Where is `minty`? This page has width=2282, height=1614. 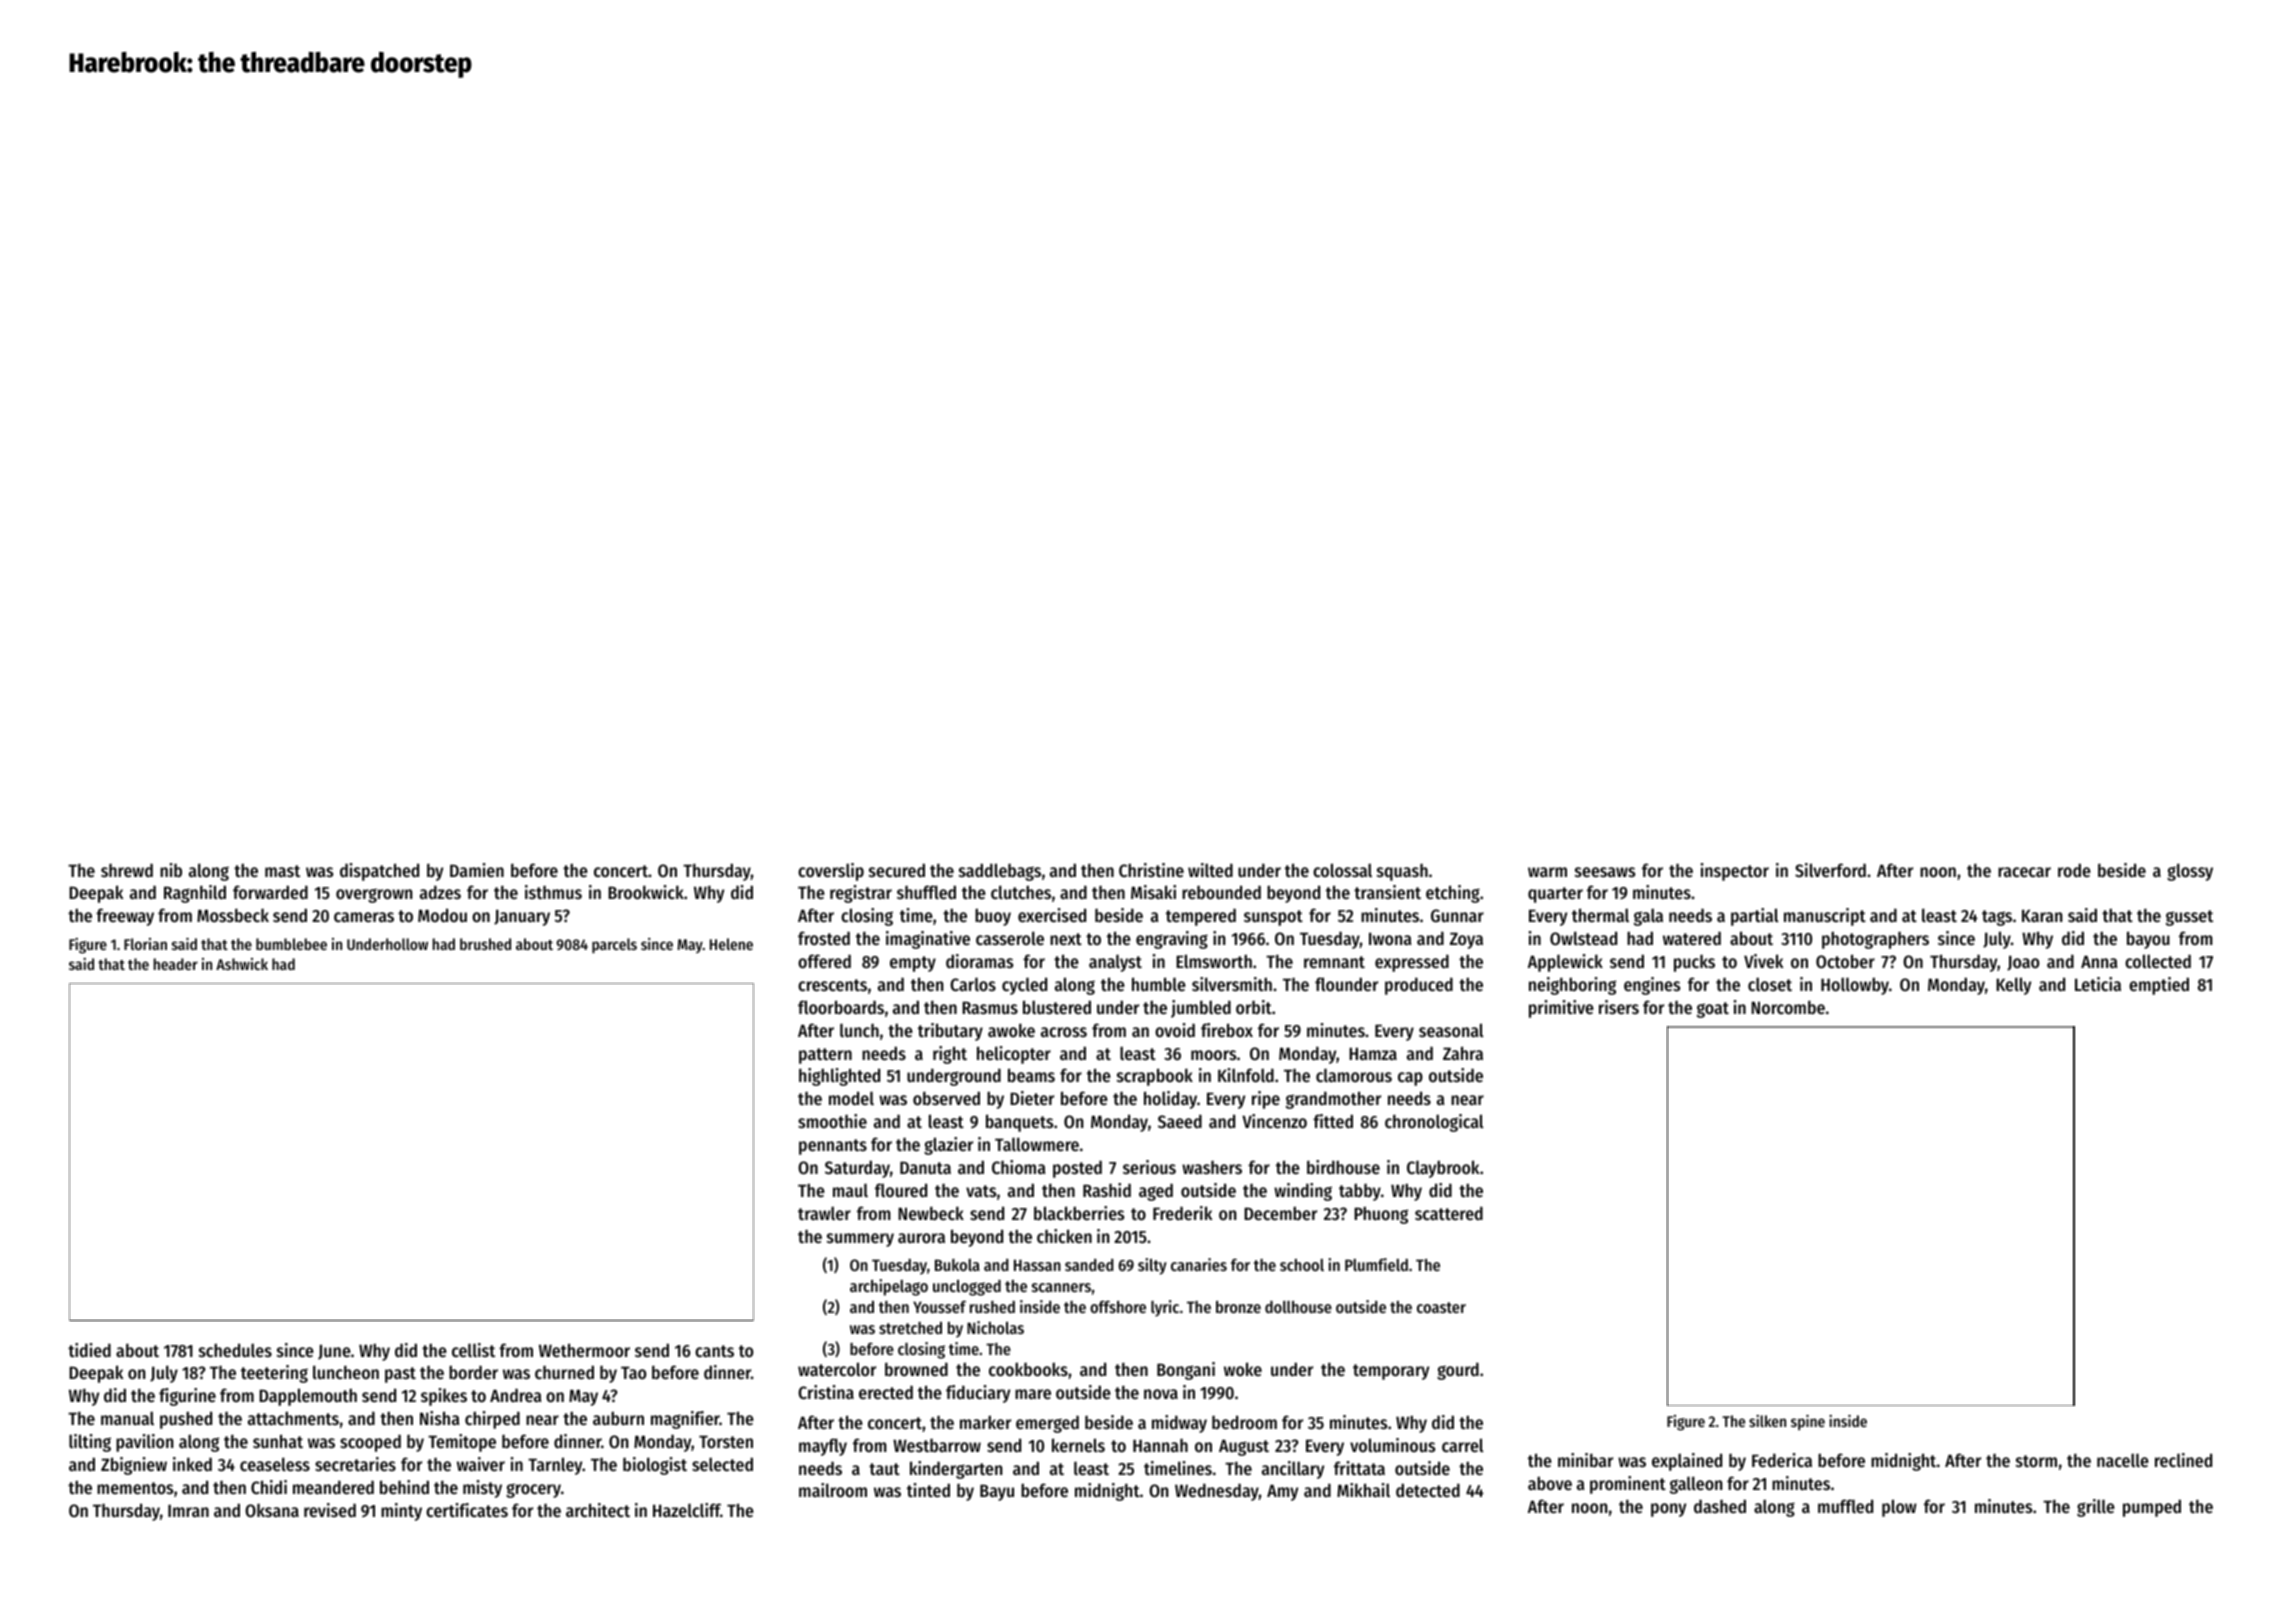 minty is located at coordinates (401, 1512).
